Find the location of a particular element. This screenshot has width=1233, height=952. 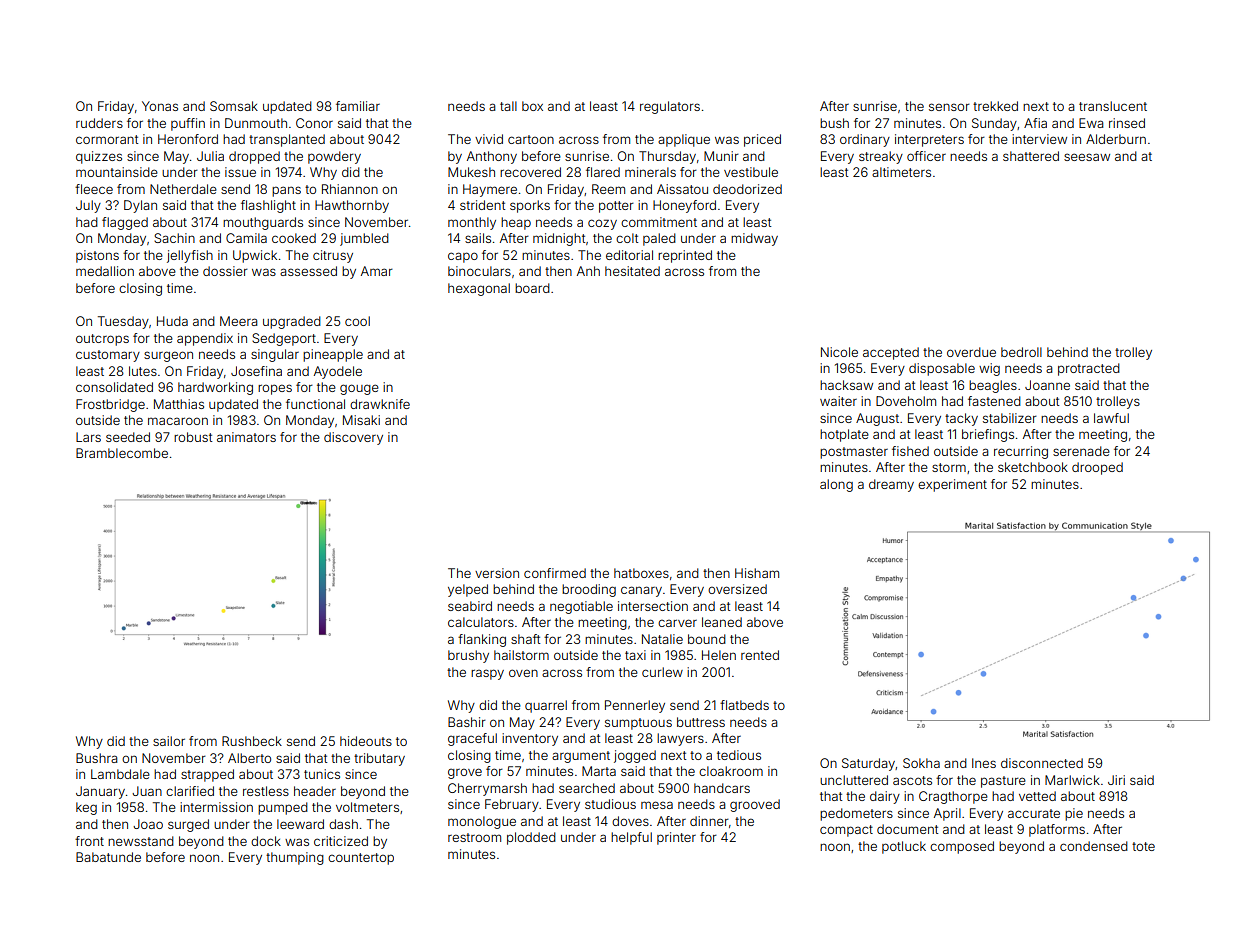

rented is located at coordinates (760, 655).
